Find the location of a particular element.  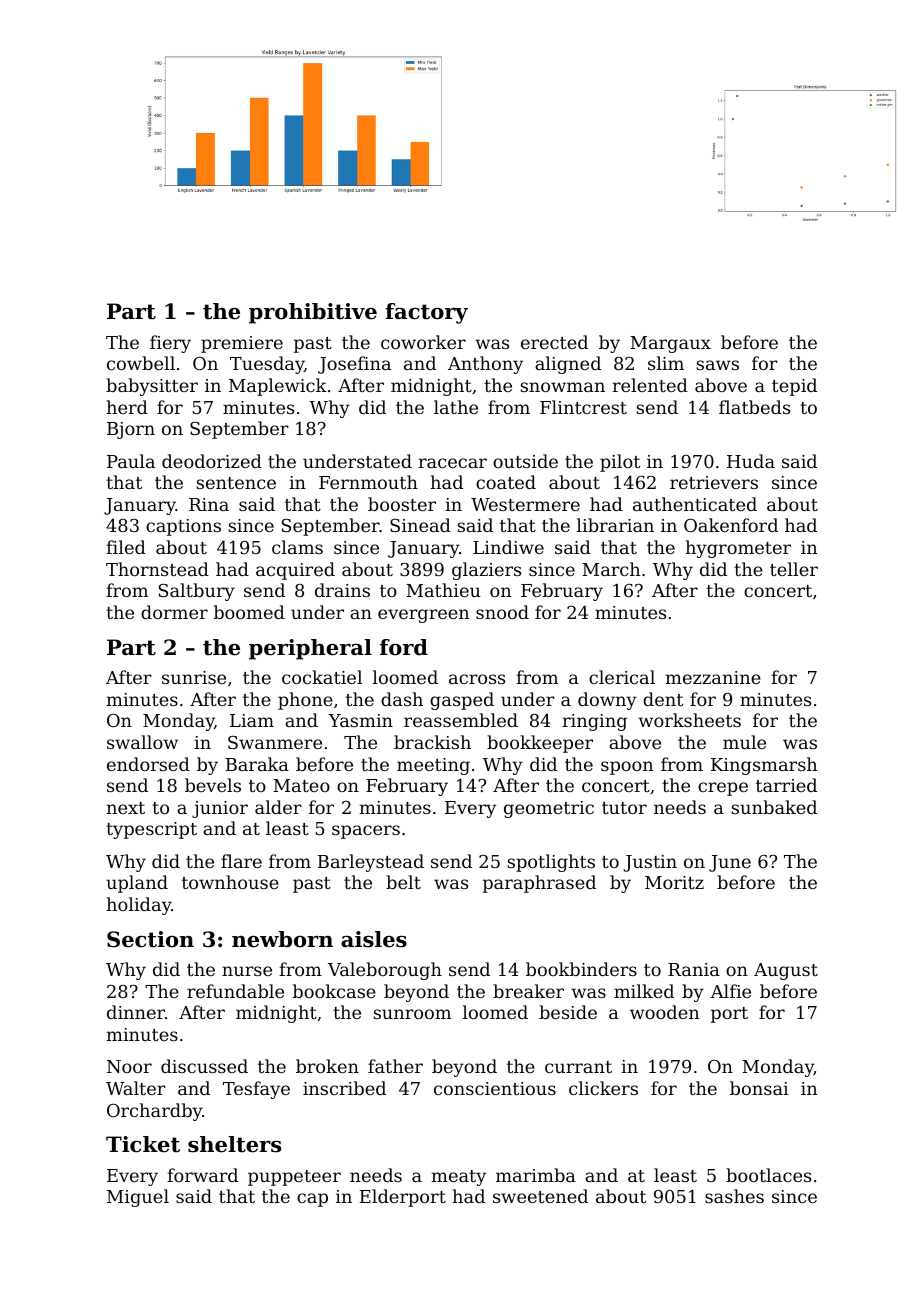

saws is located at coordinates (717, 365).
